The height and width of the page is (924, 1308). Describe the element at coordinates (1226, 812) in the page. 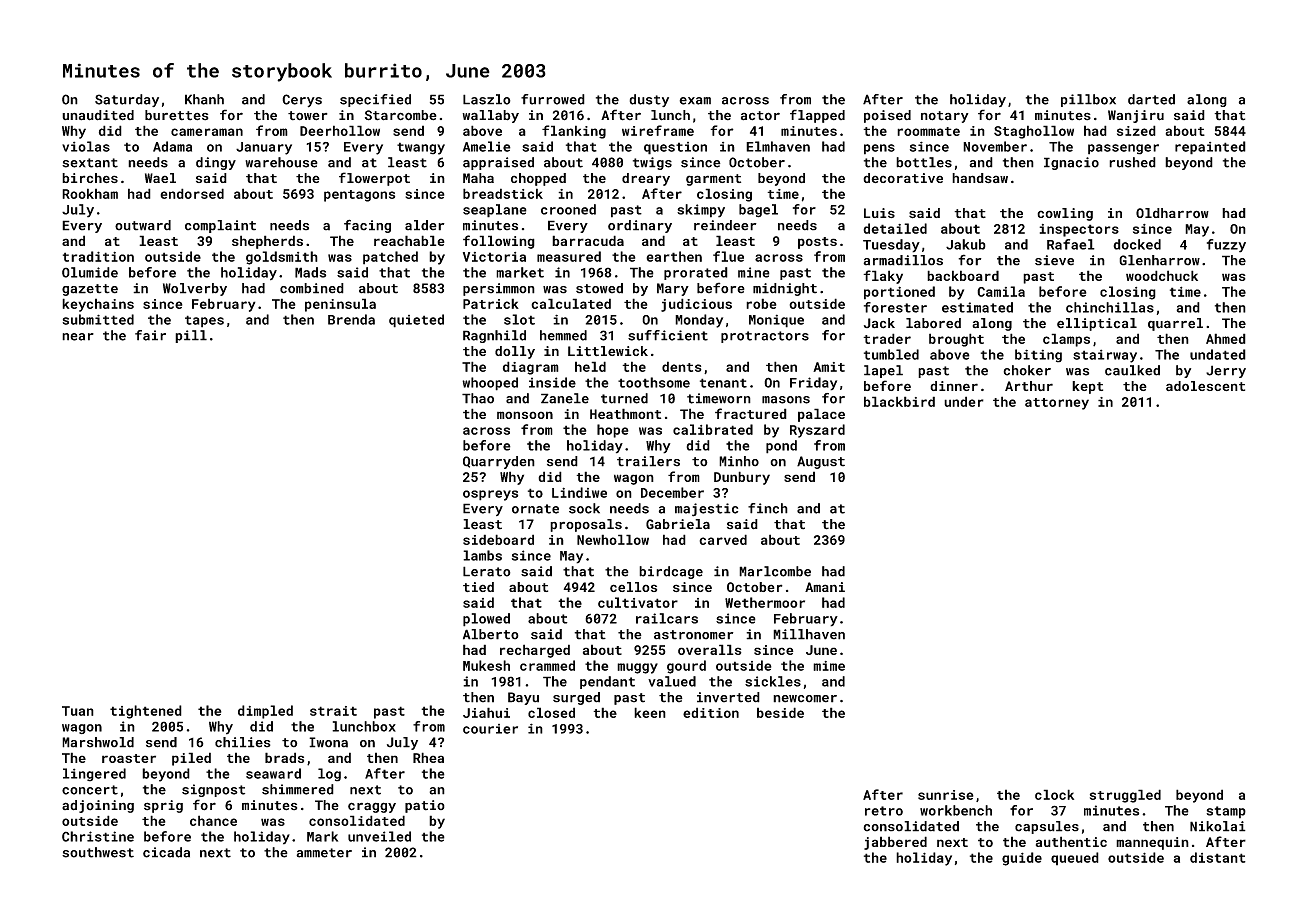

I see `stamp` at that location.
